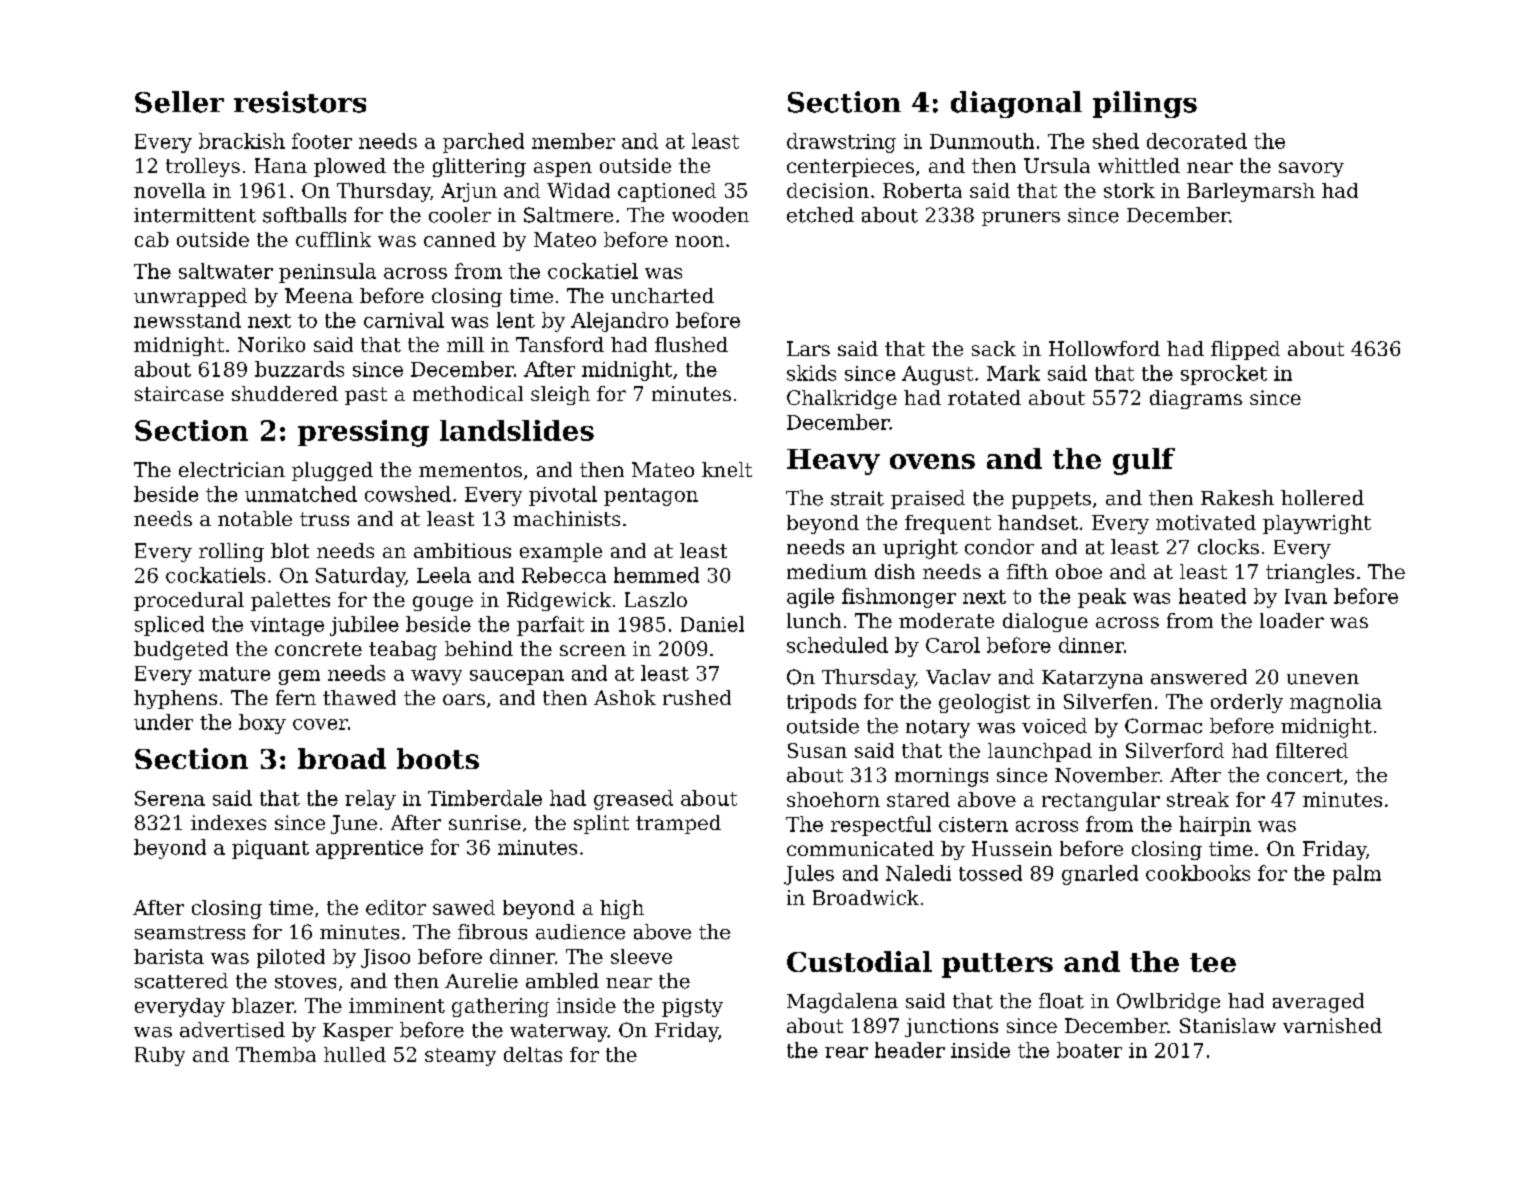 This screenshot has width=1540, height=1190. Describe the element at coordinates (170, 798) in the screenshot. I see `Serena` at that location.
